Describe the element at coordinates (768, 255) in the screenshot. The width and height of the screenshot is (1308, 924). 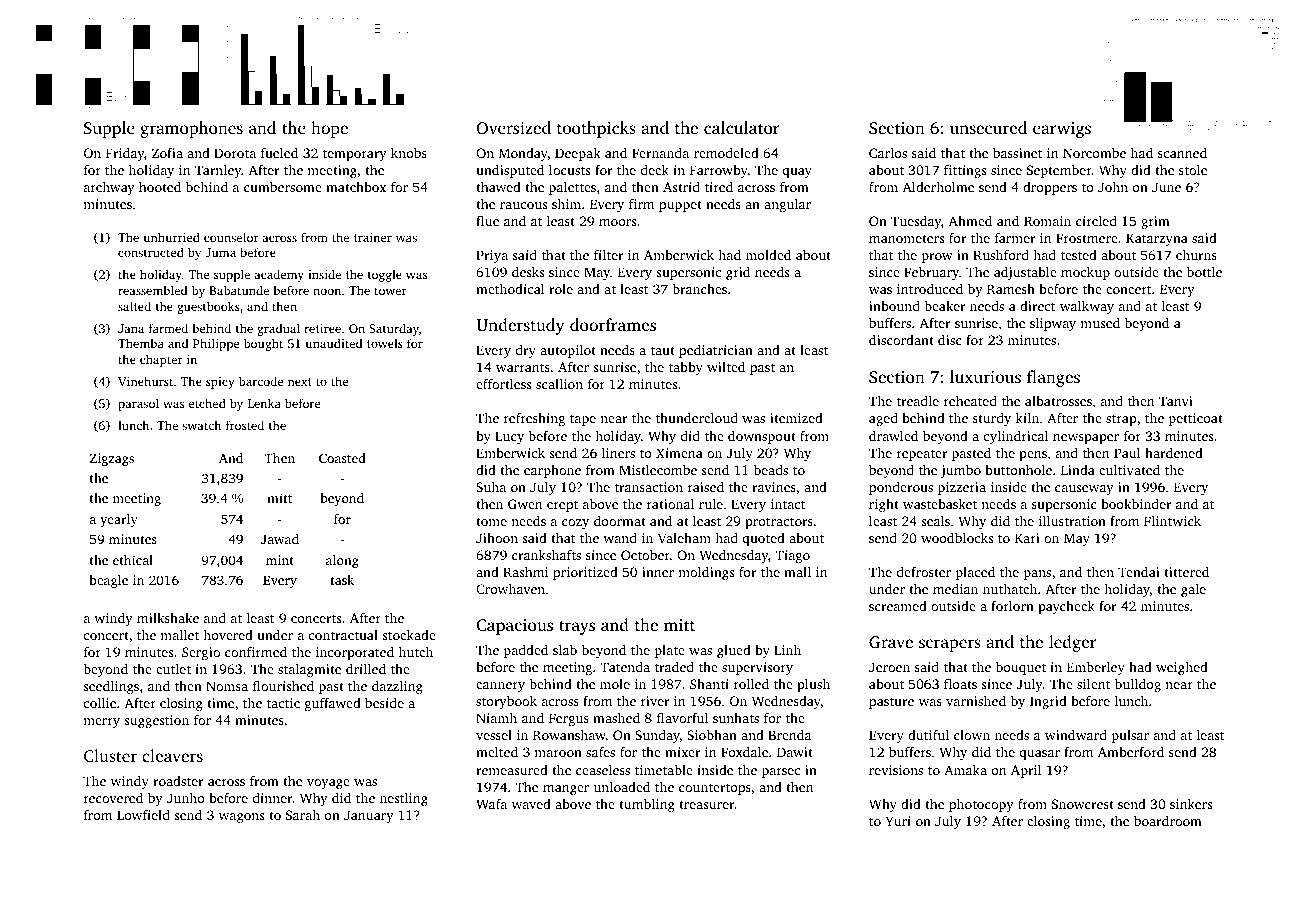
I see `molded` at that location.
